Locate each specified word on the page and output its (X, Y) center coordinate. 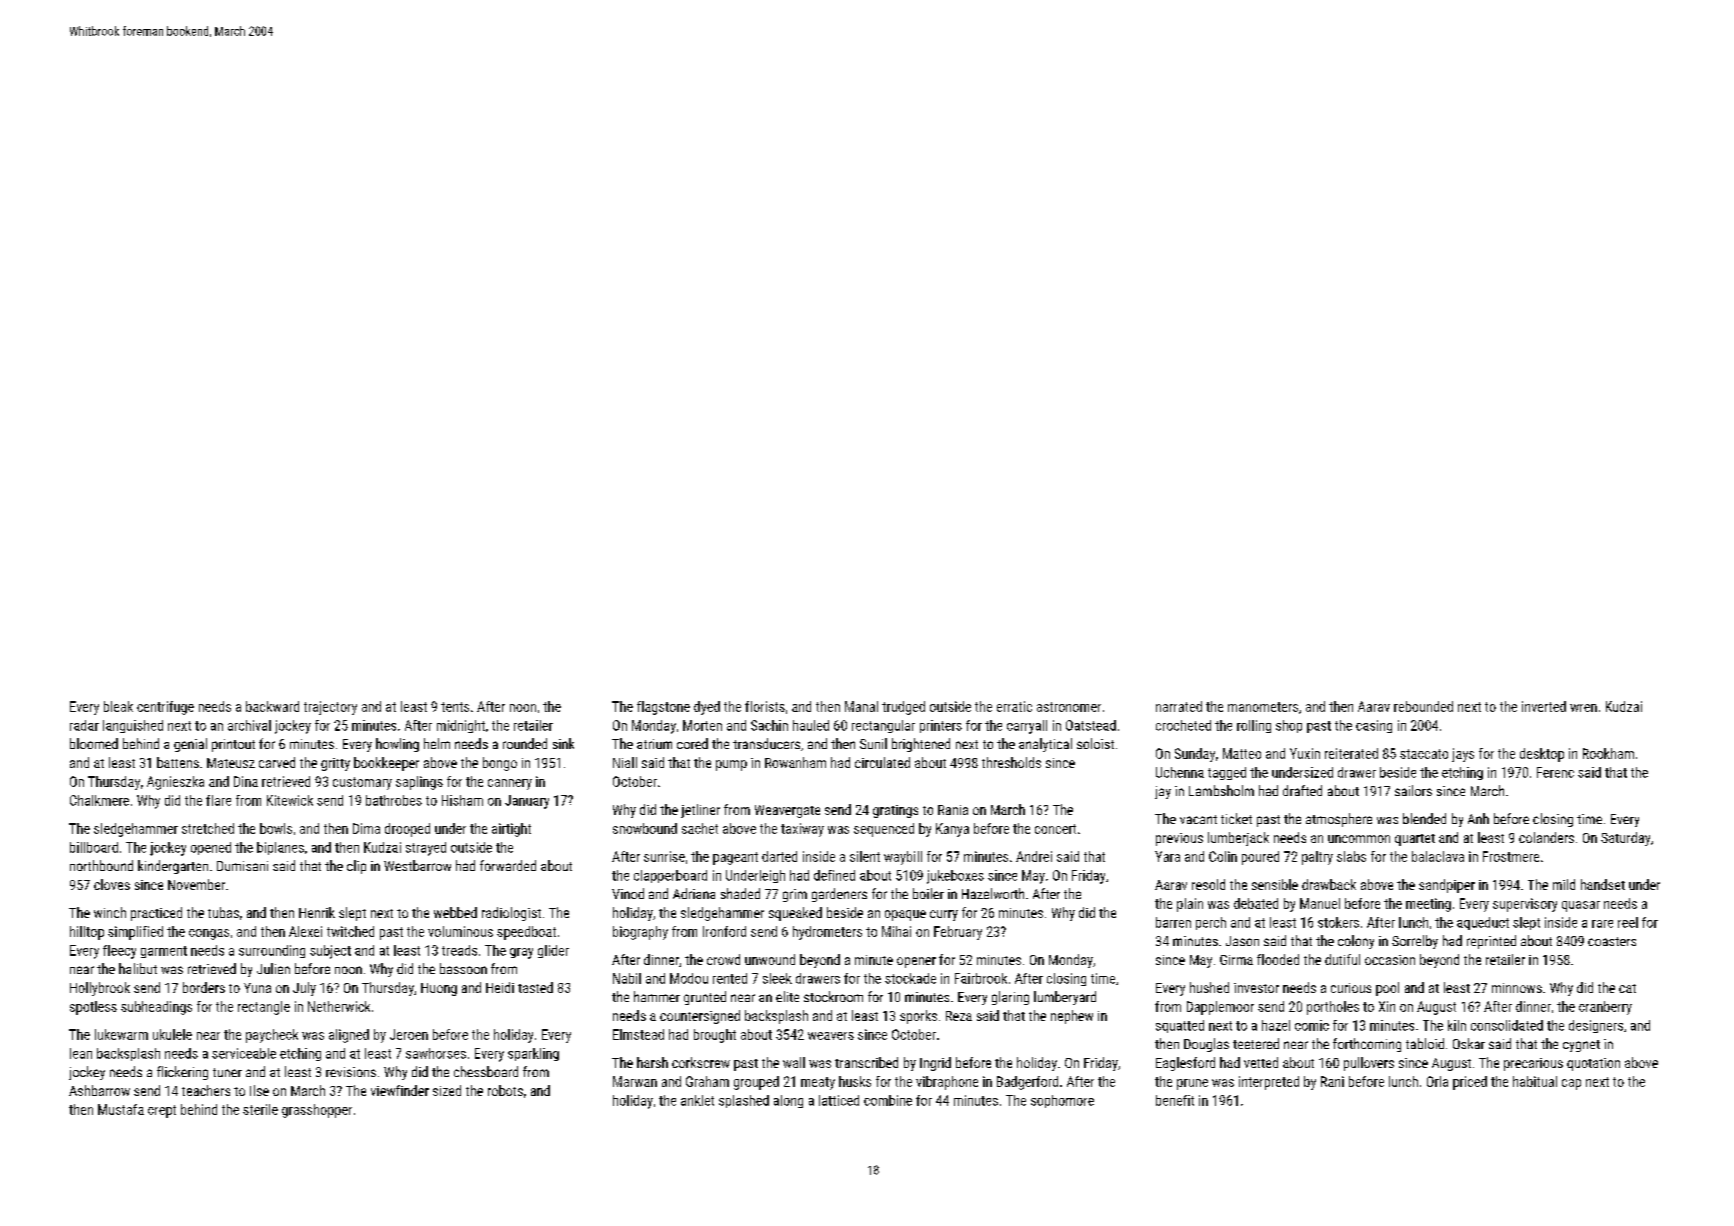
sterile (260, 1109)
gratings (895, 811)
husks (855, 1081)
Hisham (462, 800)
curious (1351, 988)
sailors (1413, 790)
